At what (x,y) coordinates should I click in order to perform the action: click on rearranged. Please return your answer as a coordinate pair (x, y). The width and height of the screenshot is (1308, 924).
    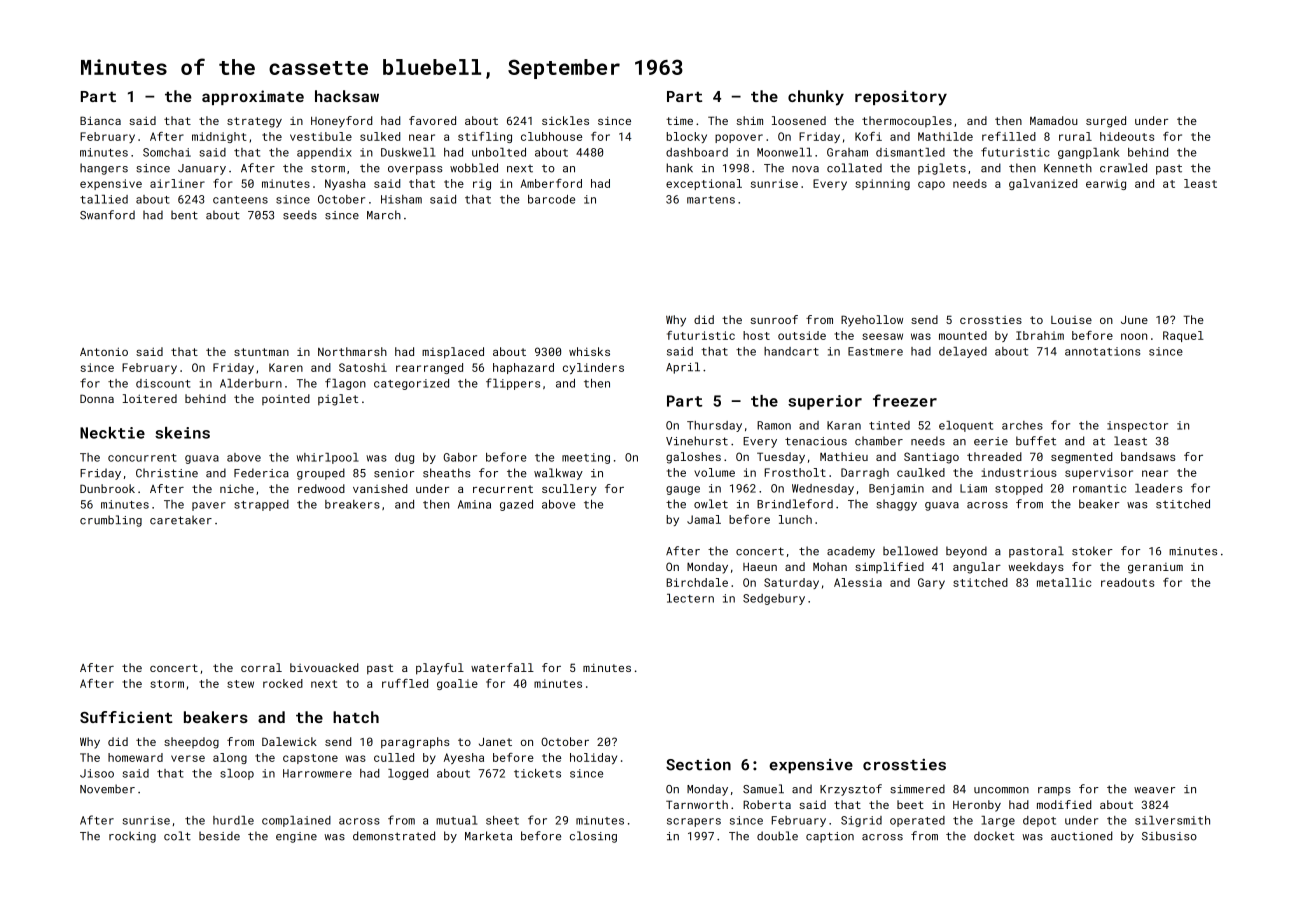
    Looking at the image, I should click on (429, 368).
